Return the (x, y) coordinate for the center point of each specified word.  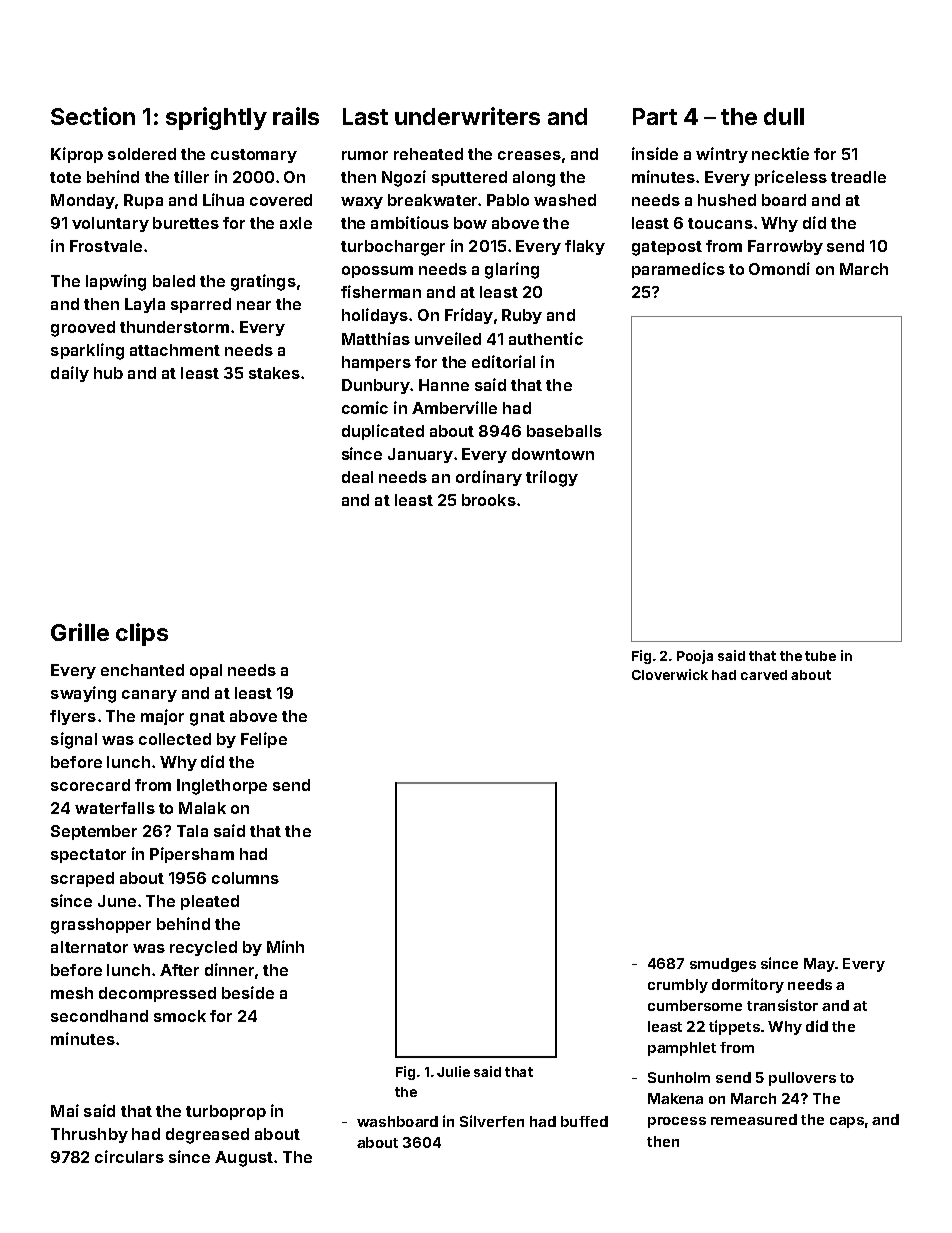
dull (784, 116)
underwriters (467, 116)
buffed (584, 1121)
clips (142, 634)
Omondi (779, 268)
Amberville (454, 407)
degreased (207, 1136)
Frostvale (106, 246)
